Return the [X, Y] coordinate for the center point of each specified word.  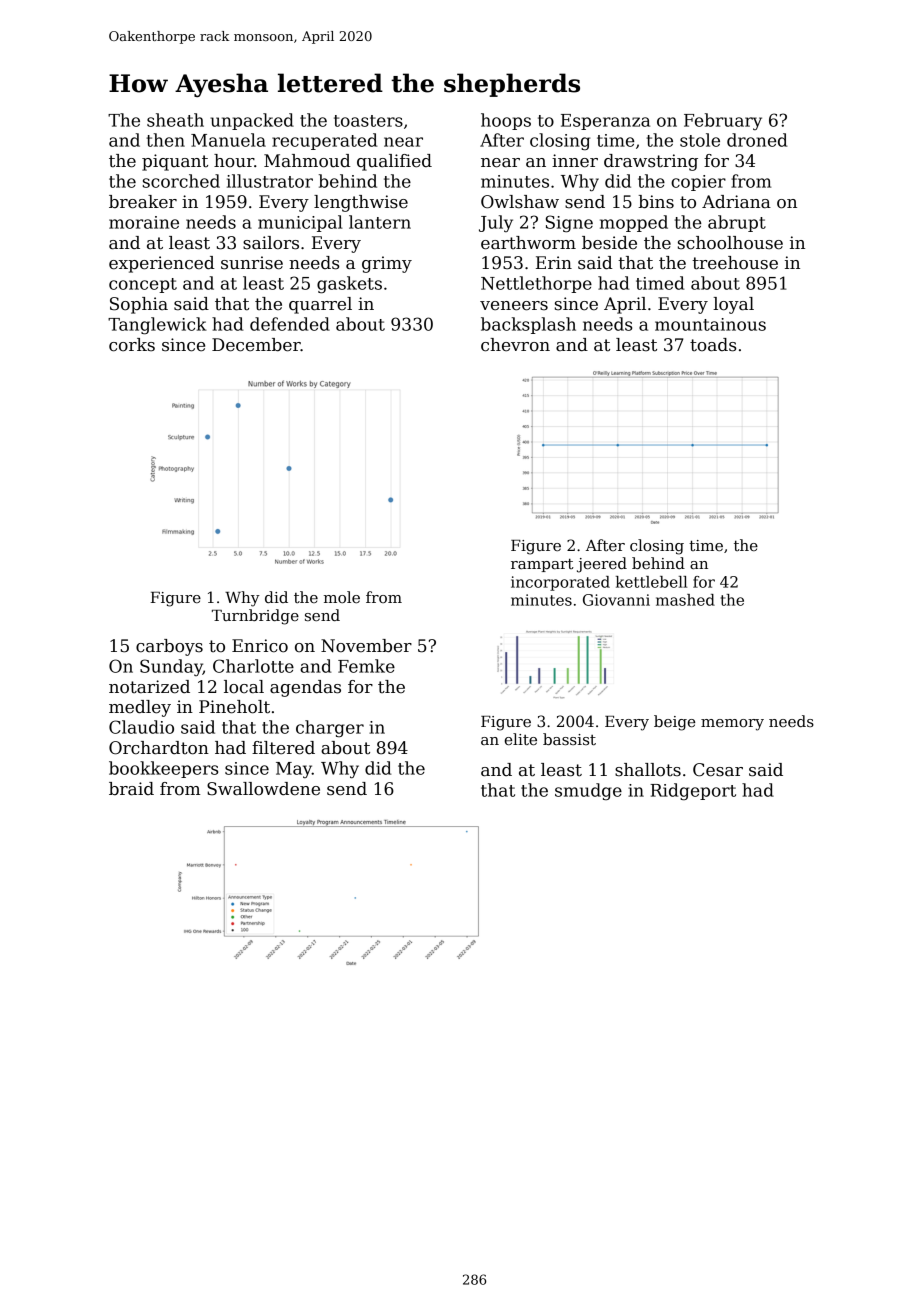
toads [713, 345]
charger [330, 728]
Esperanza [605, 122]
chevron [515, 345]
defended [290, 324]
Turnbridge [255, 617]
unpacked [252, 121]
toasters [368, 121]
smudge [588, 791]
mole [342, 597]
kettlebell [651, 582]
